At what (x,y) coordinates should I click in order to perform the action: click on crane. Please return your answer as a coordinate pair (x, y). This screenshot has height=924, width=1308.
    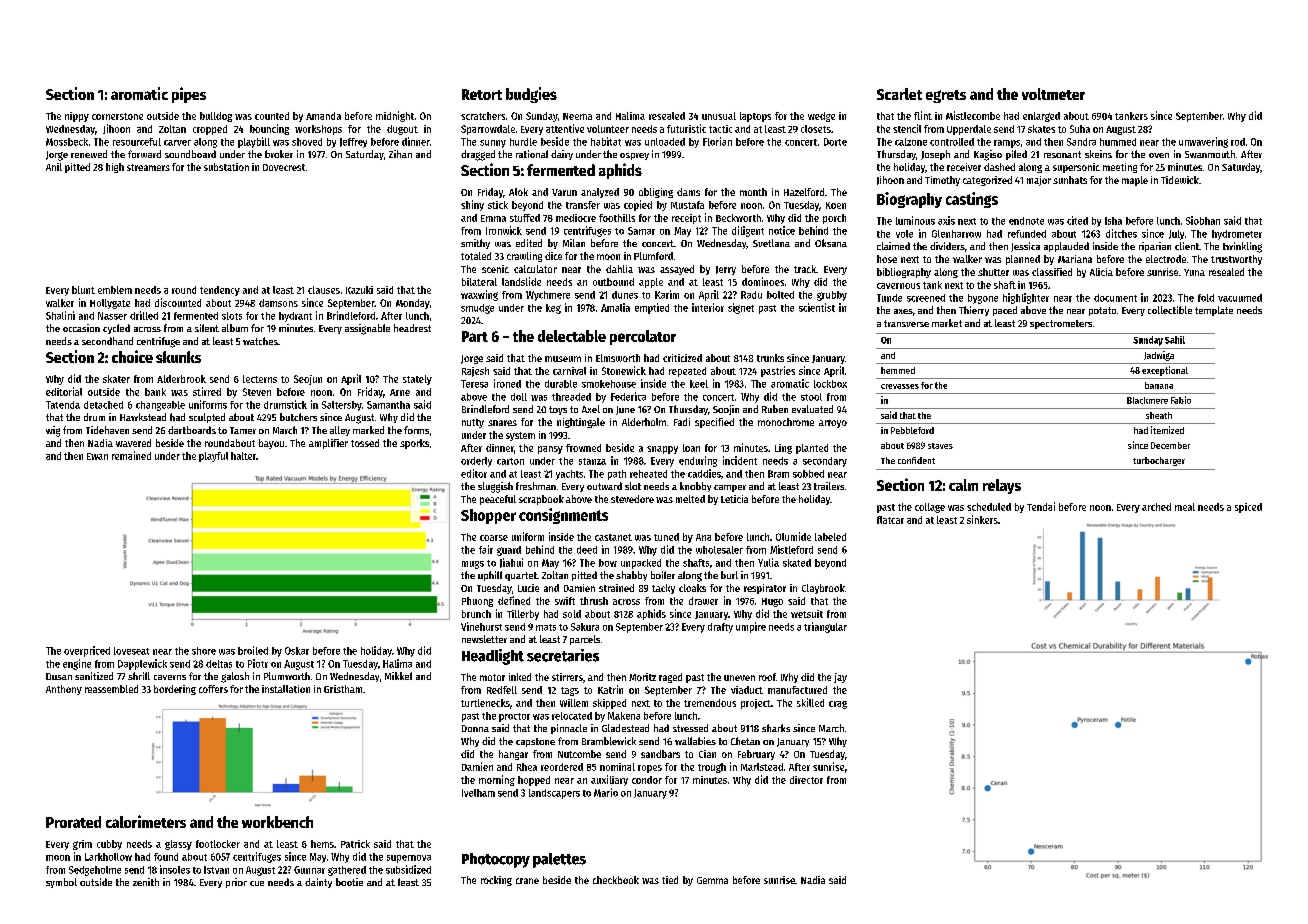
    Looking at the image, I should click on (527, 881).
